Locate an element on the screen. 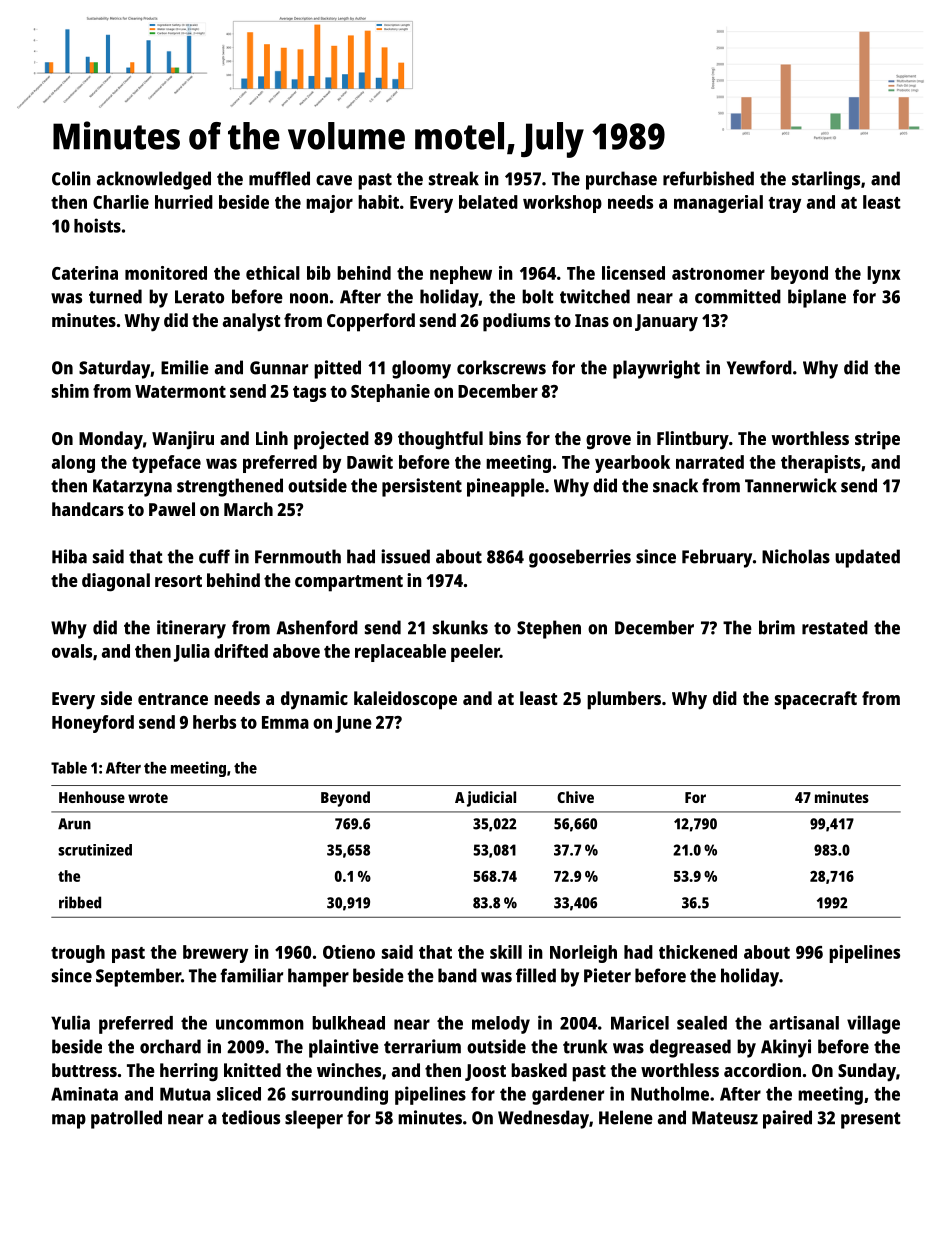 The width and height of the screenshot is (952, 1233). judicial is located at coordinates (491, 799).
